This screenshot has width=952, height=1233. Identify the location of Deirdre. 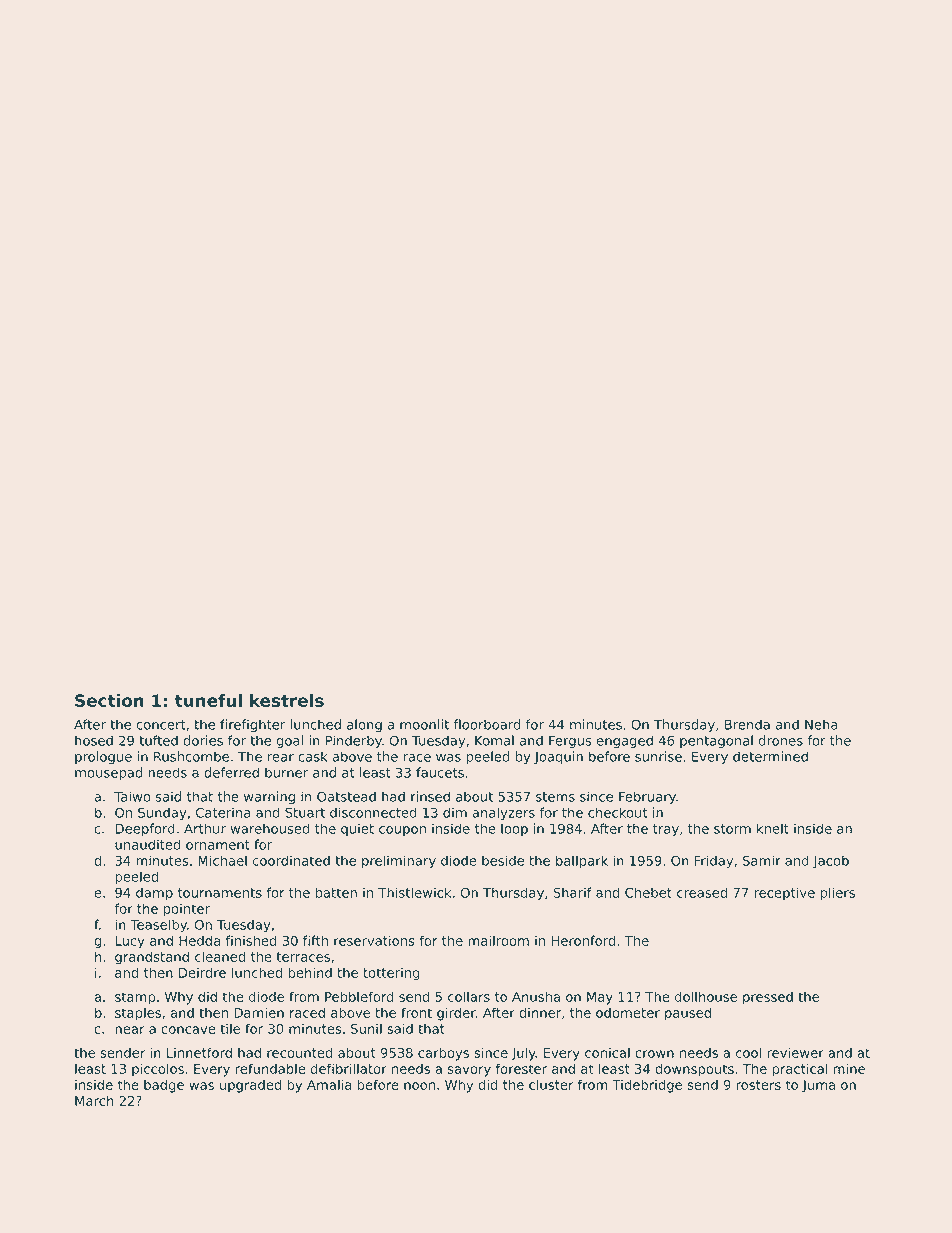
(202, 972).
